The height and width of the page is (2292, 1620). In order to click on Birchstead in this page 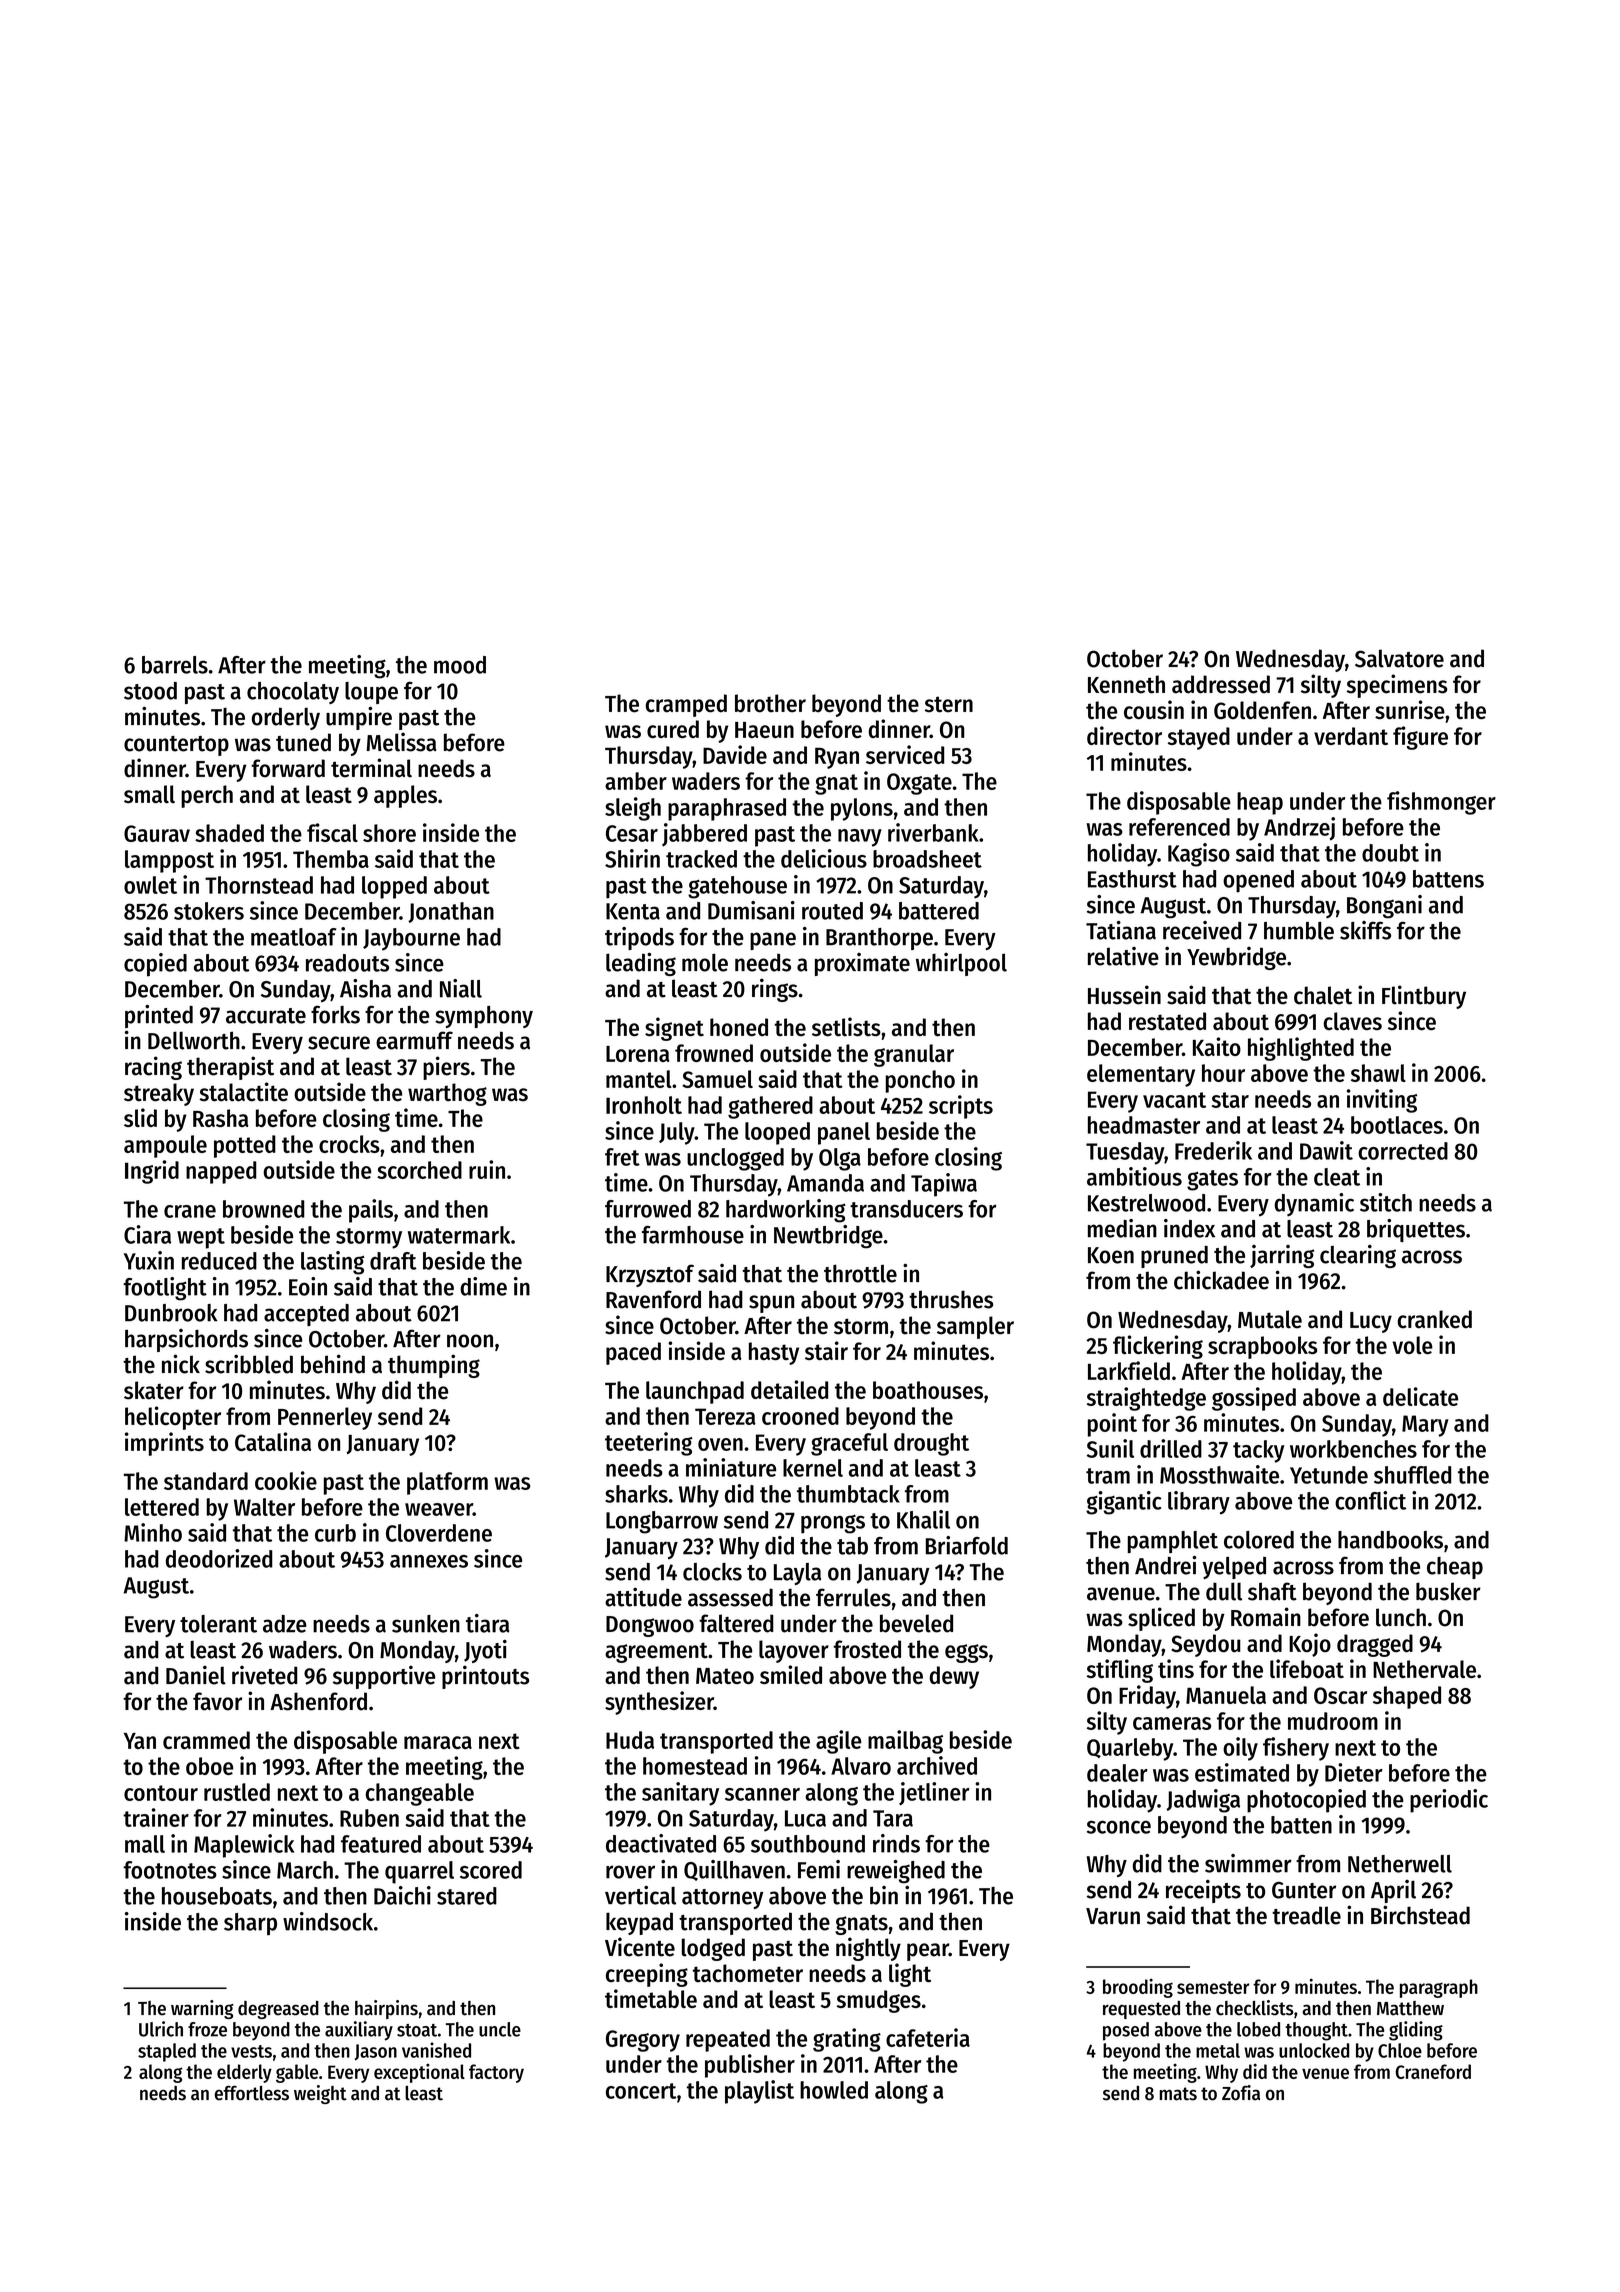, I will do `click(1420, 1915)`.
